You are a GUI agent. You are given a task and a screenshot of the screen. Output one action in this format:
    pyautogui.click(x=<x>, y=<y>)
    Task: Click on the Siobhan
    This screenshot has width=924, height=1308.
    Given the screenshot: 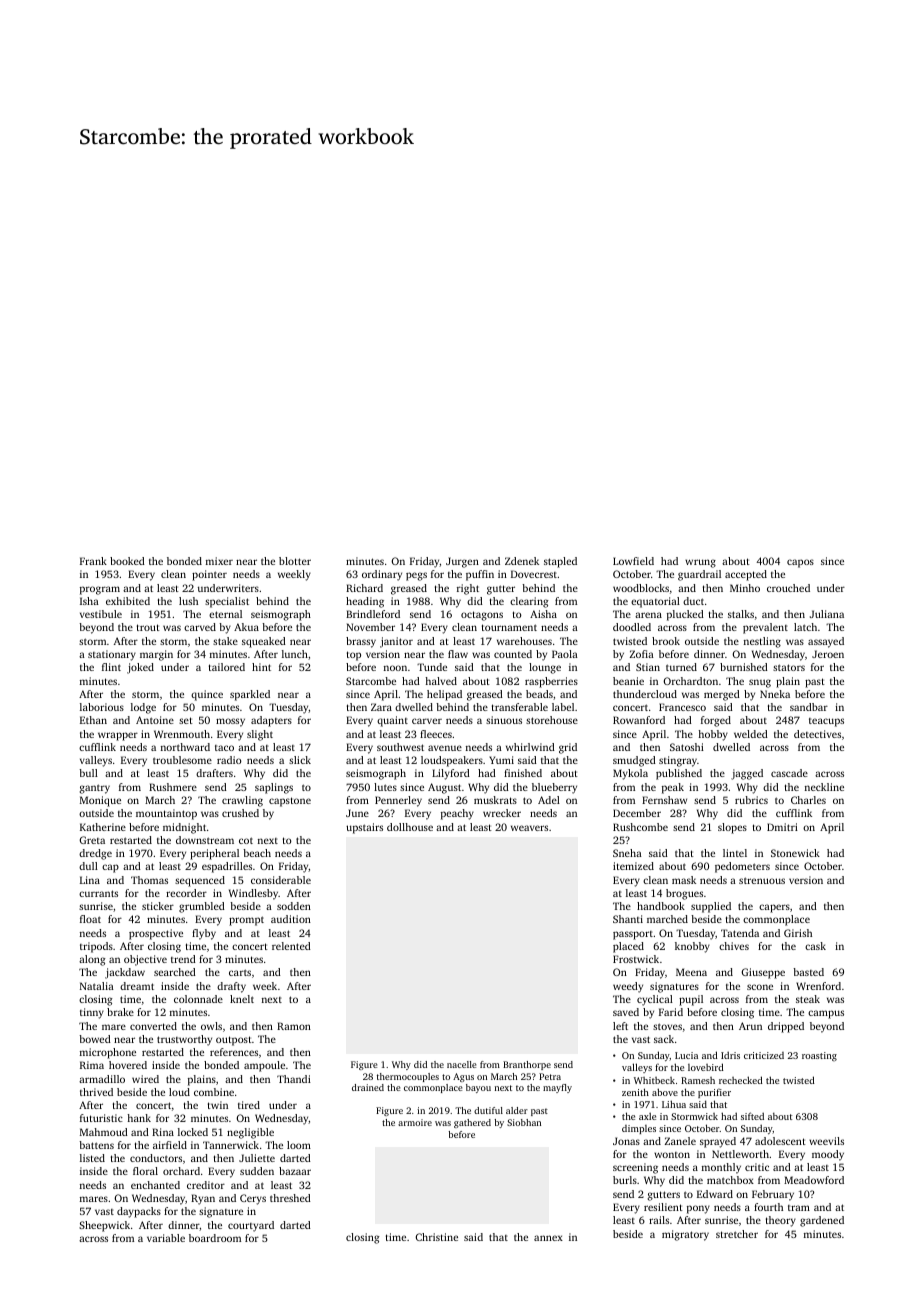 What is the action you would take?
    pyautogui.click(x=524, y=1122)
